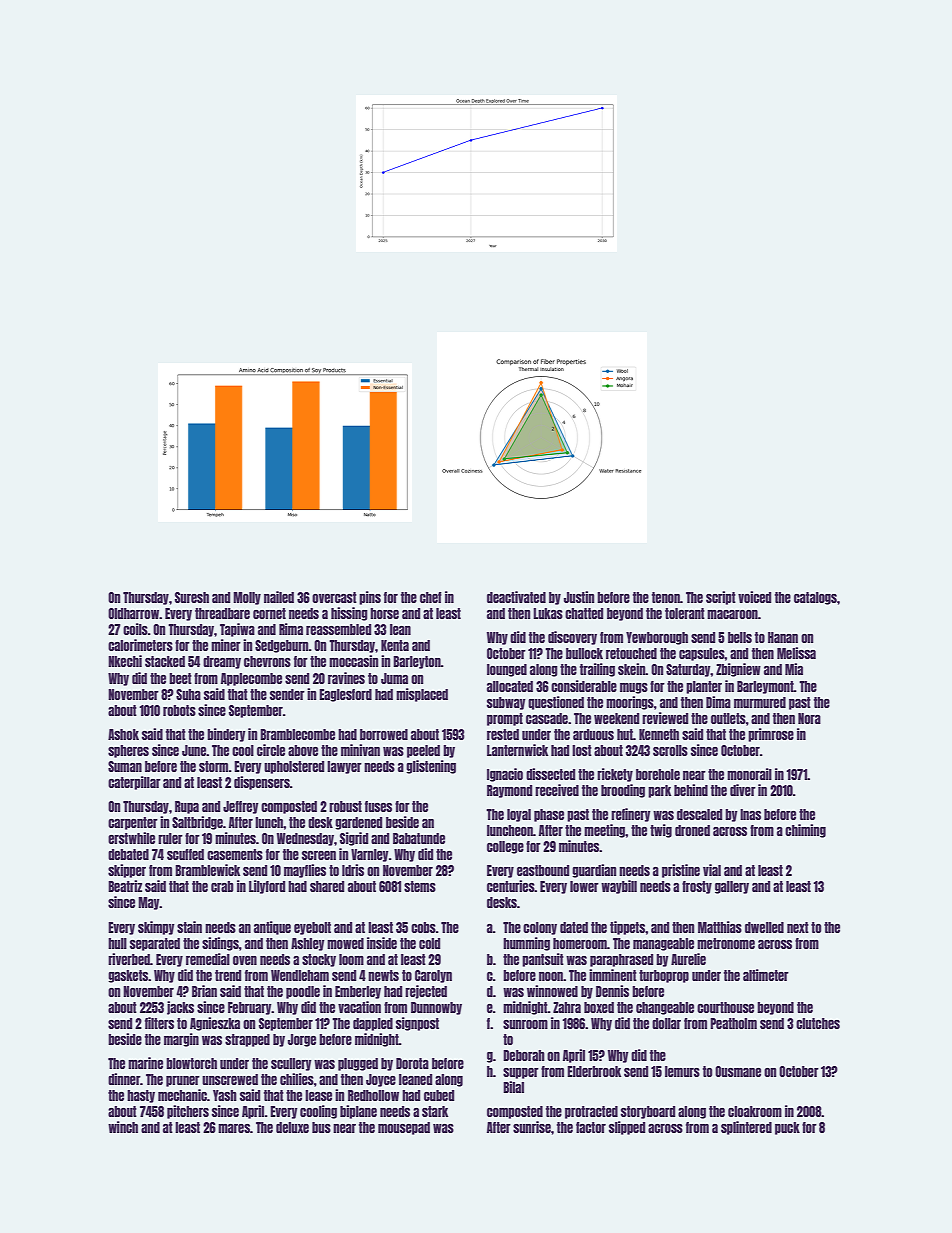 This screenshot has width=952, height=1233. Describe the element at coordinates (180, 1008) in the screenshot. I see `jacks` at that location.
